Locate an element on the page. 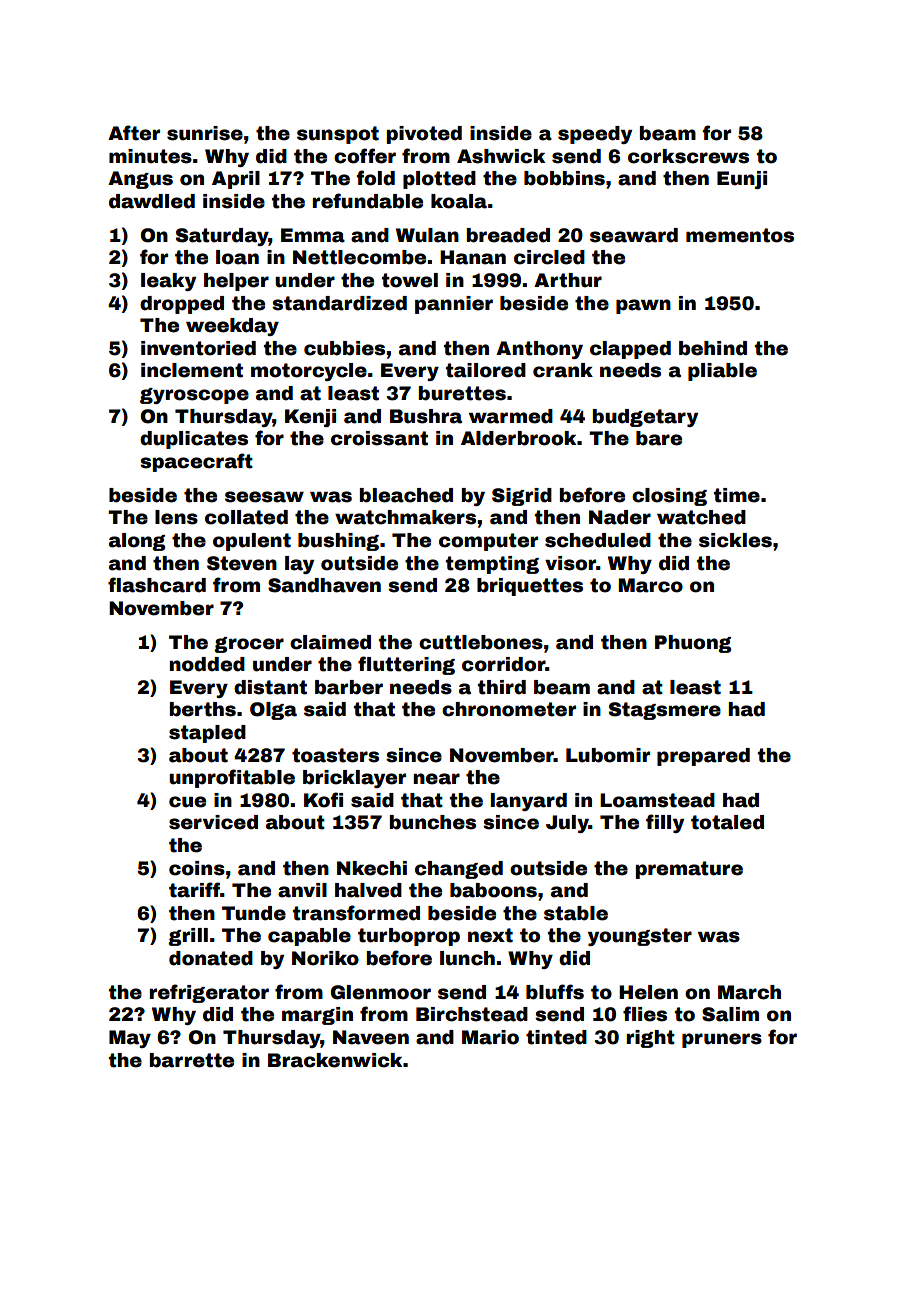 This document has height=1316, width=908. totaled is located at coordinates (727, 822).
